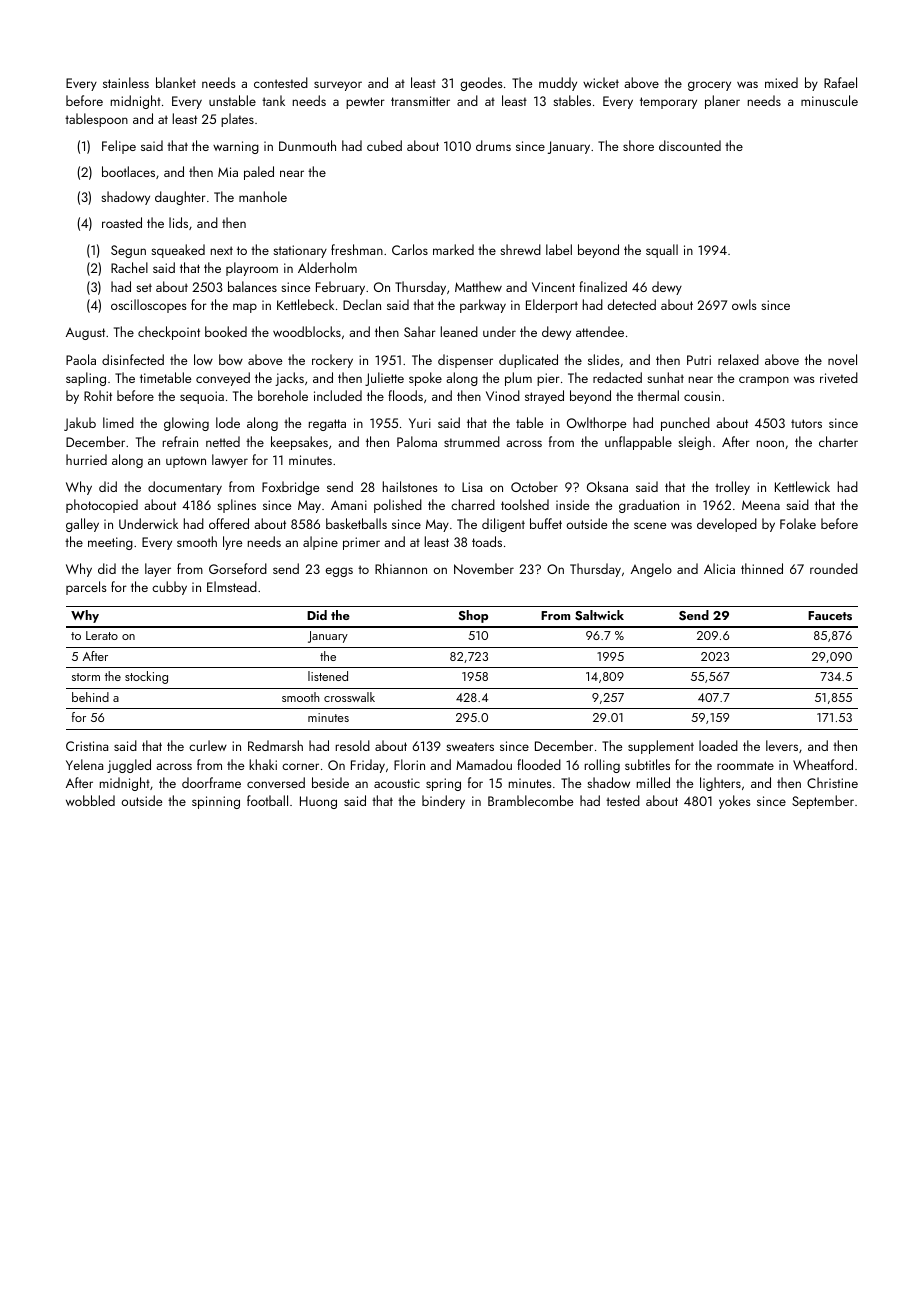 The image size is (924, 1308). Describe the element at coordinates (482, 84) in the document. I see `geodes` at that location.
